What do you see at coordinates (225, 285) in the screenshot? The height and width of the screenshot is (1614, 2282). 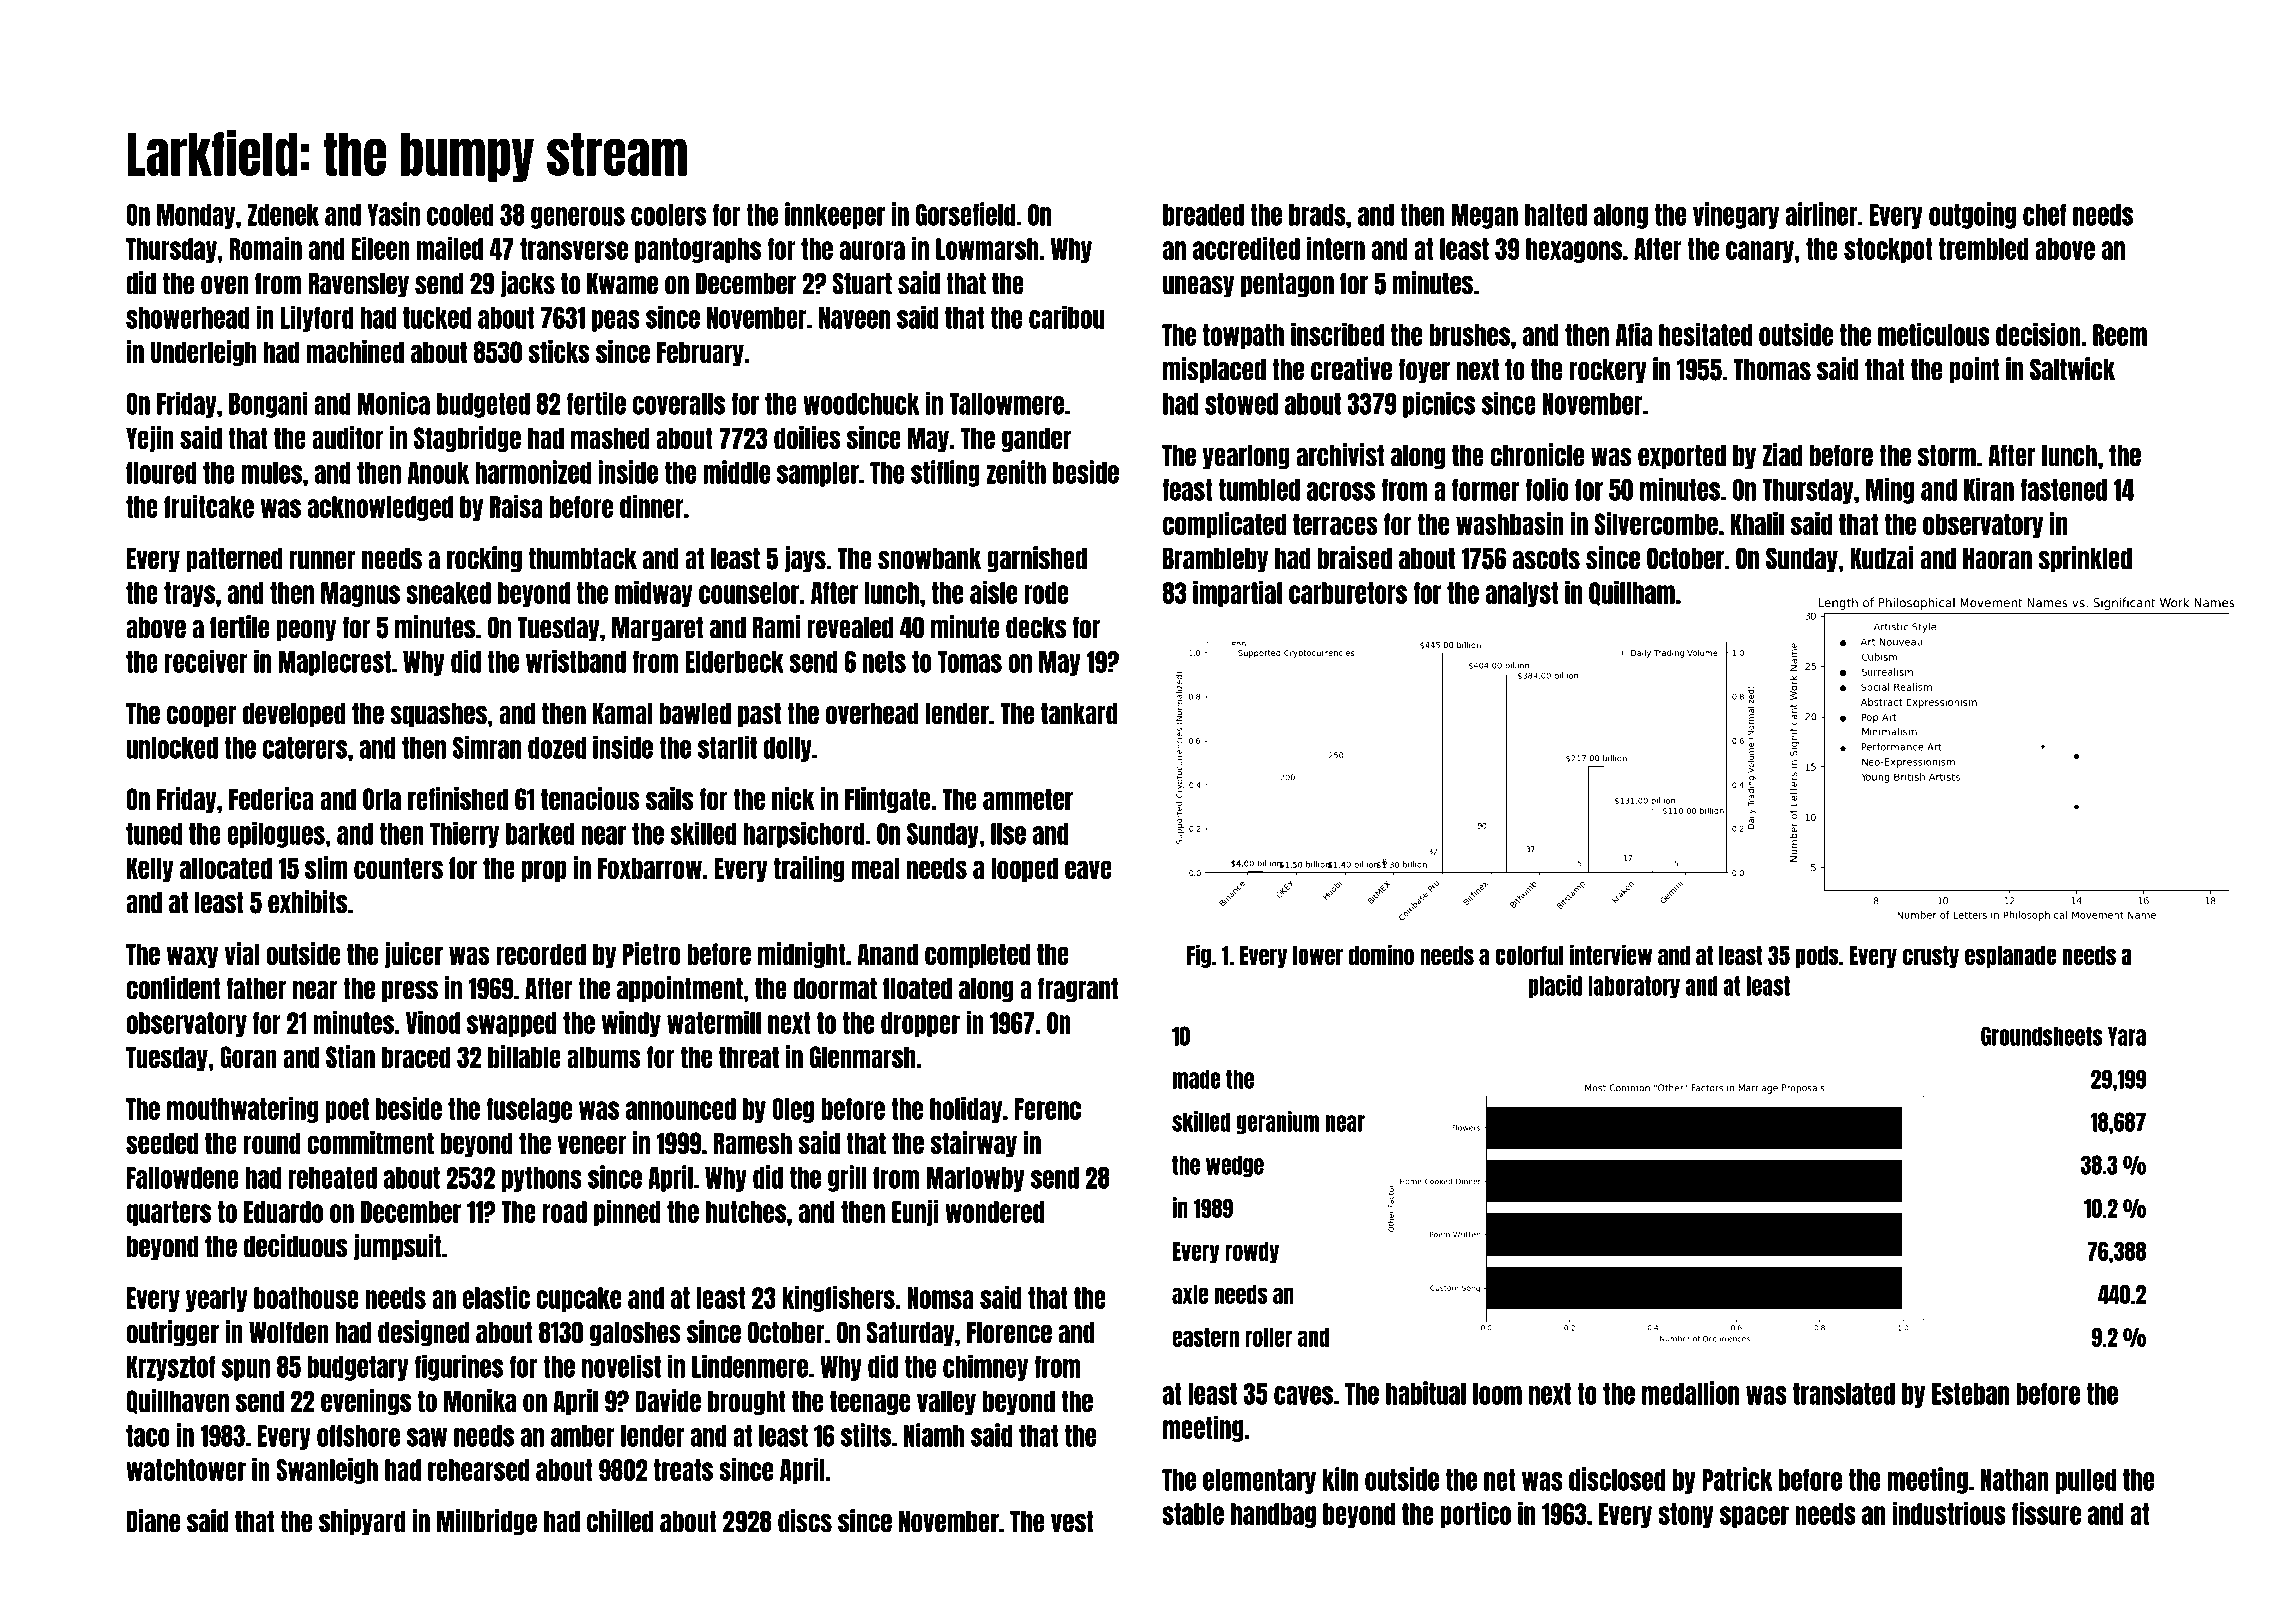 I see `oven` at bounding box center [225, 285].
